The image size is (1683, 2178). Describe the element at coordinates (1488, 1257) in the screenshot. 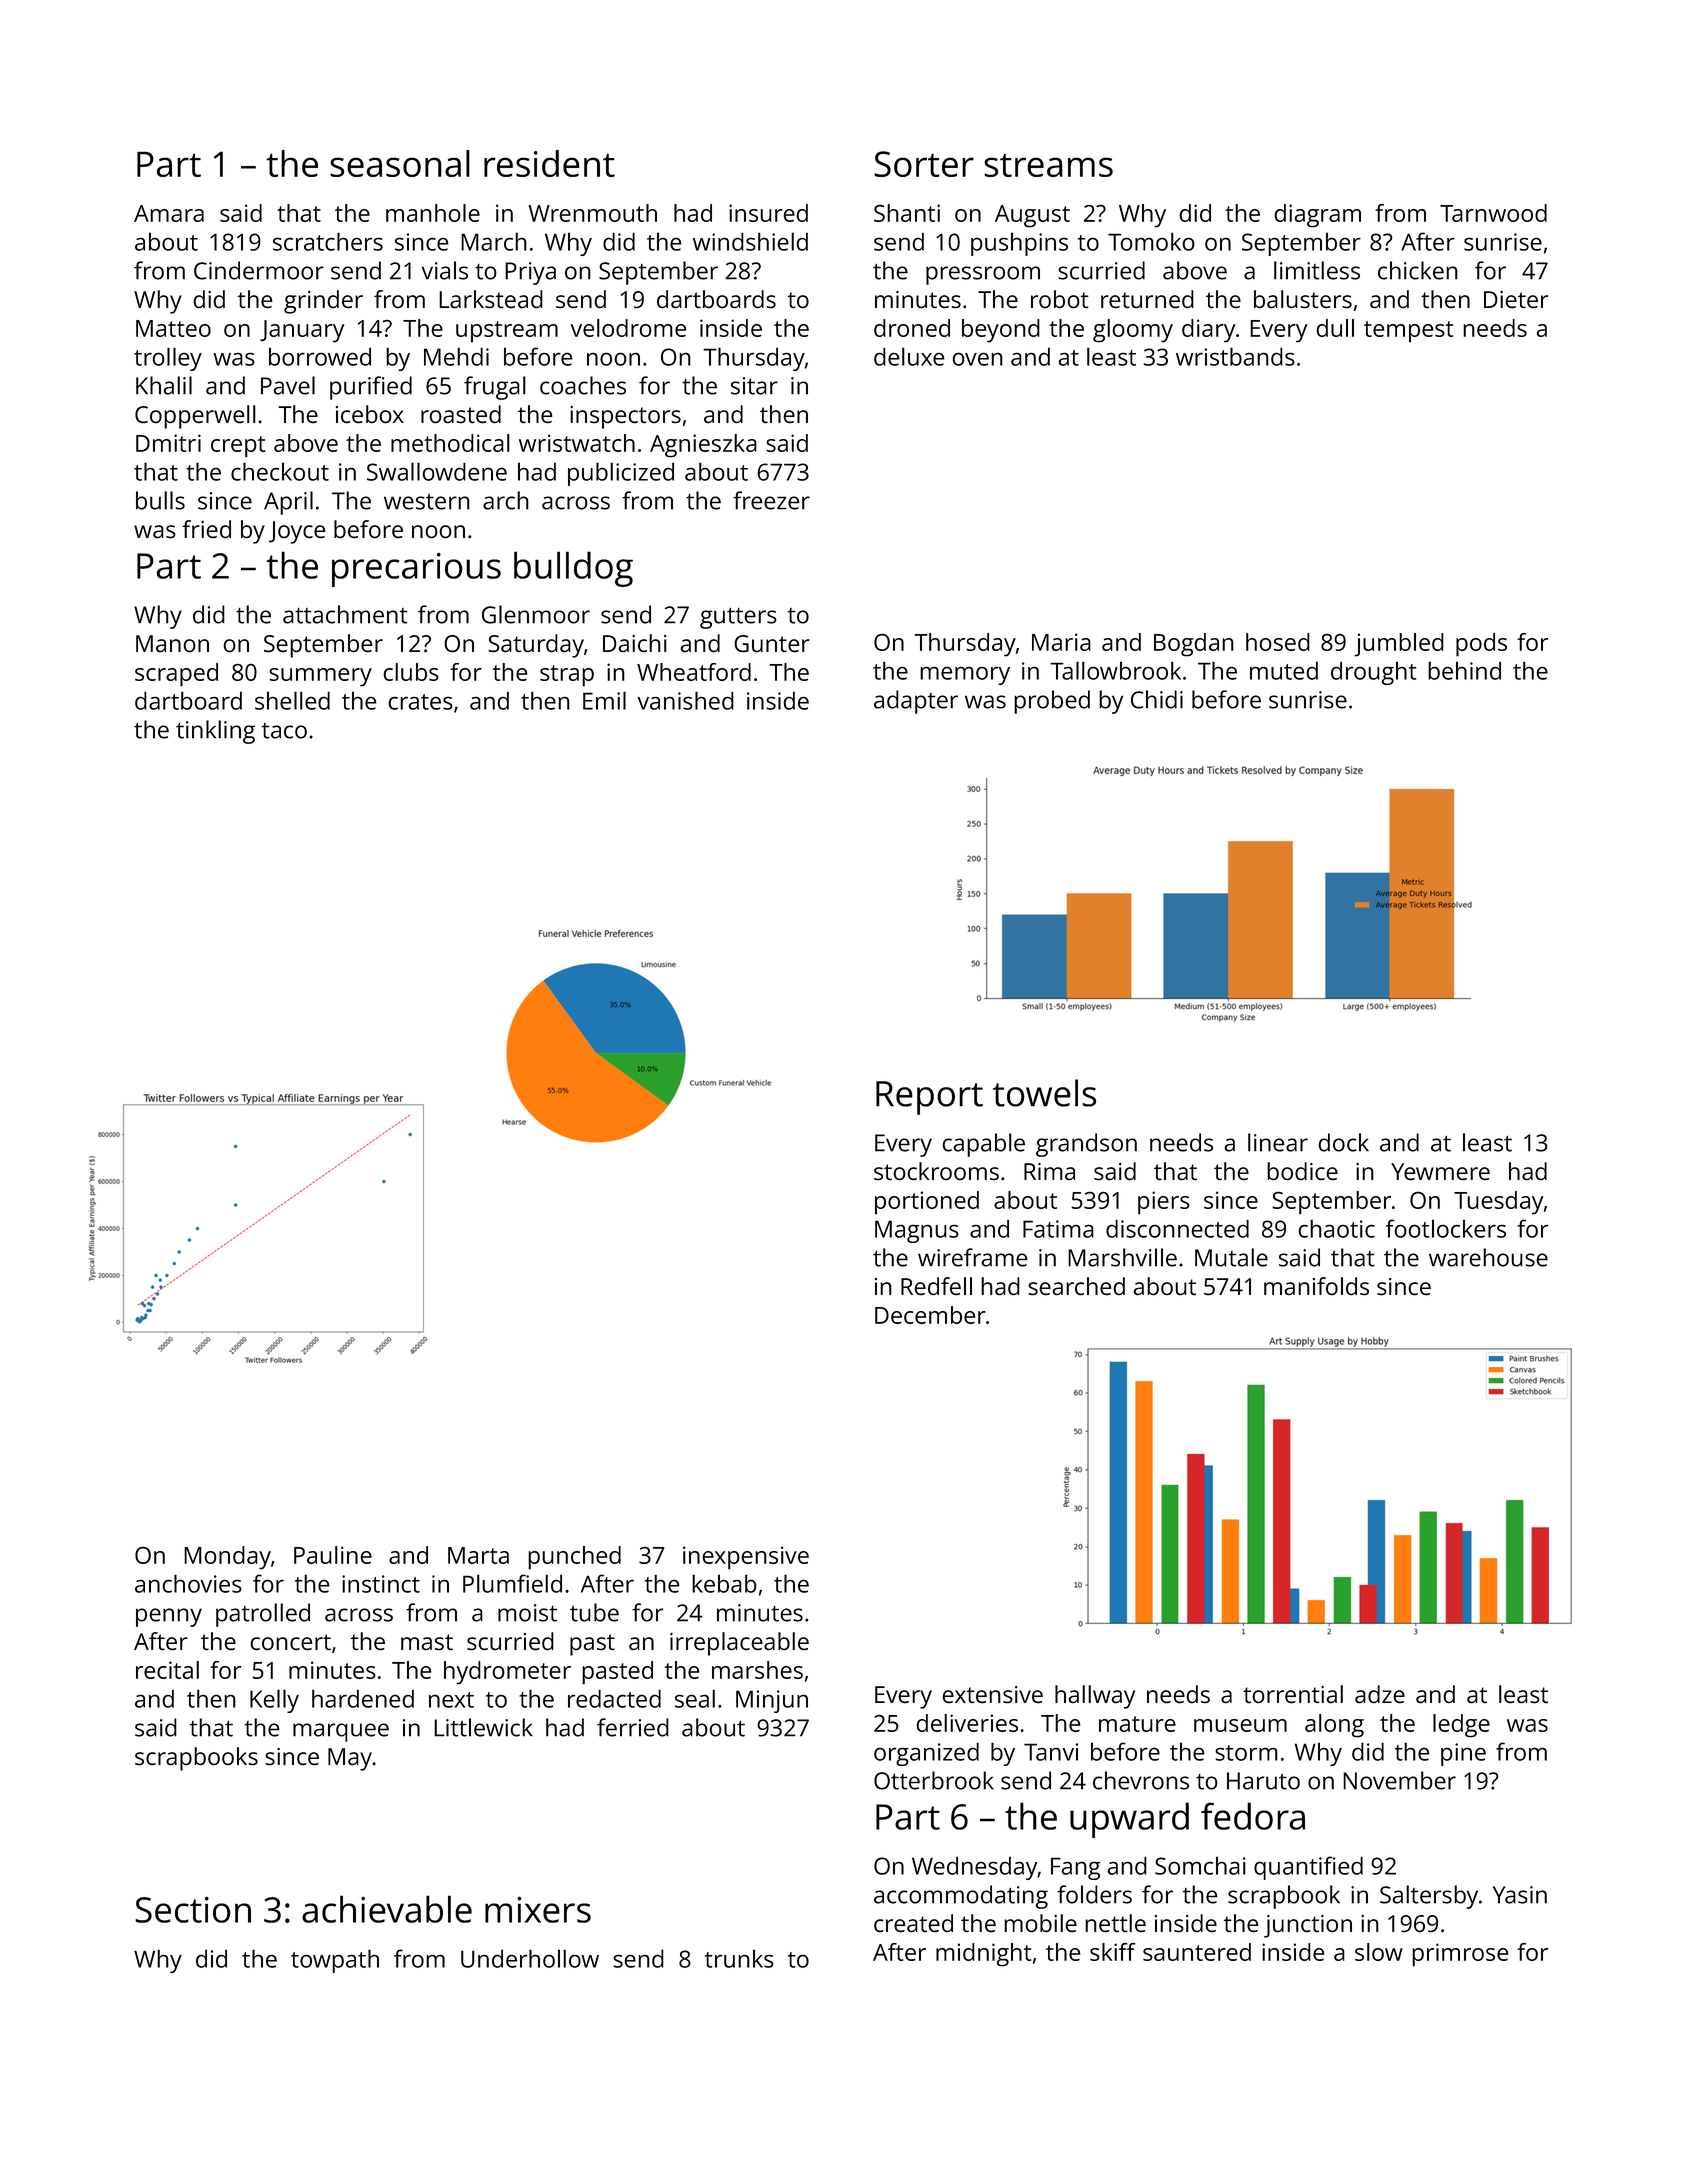

I see `warehouse` at that location.
